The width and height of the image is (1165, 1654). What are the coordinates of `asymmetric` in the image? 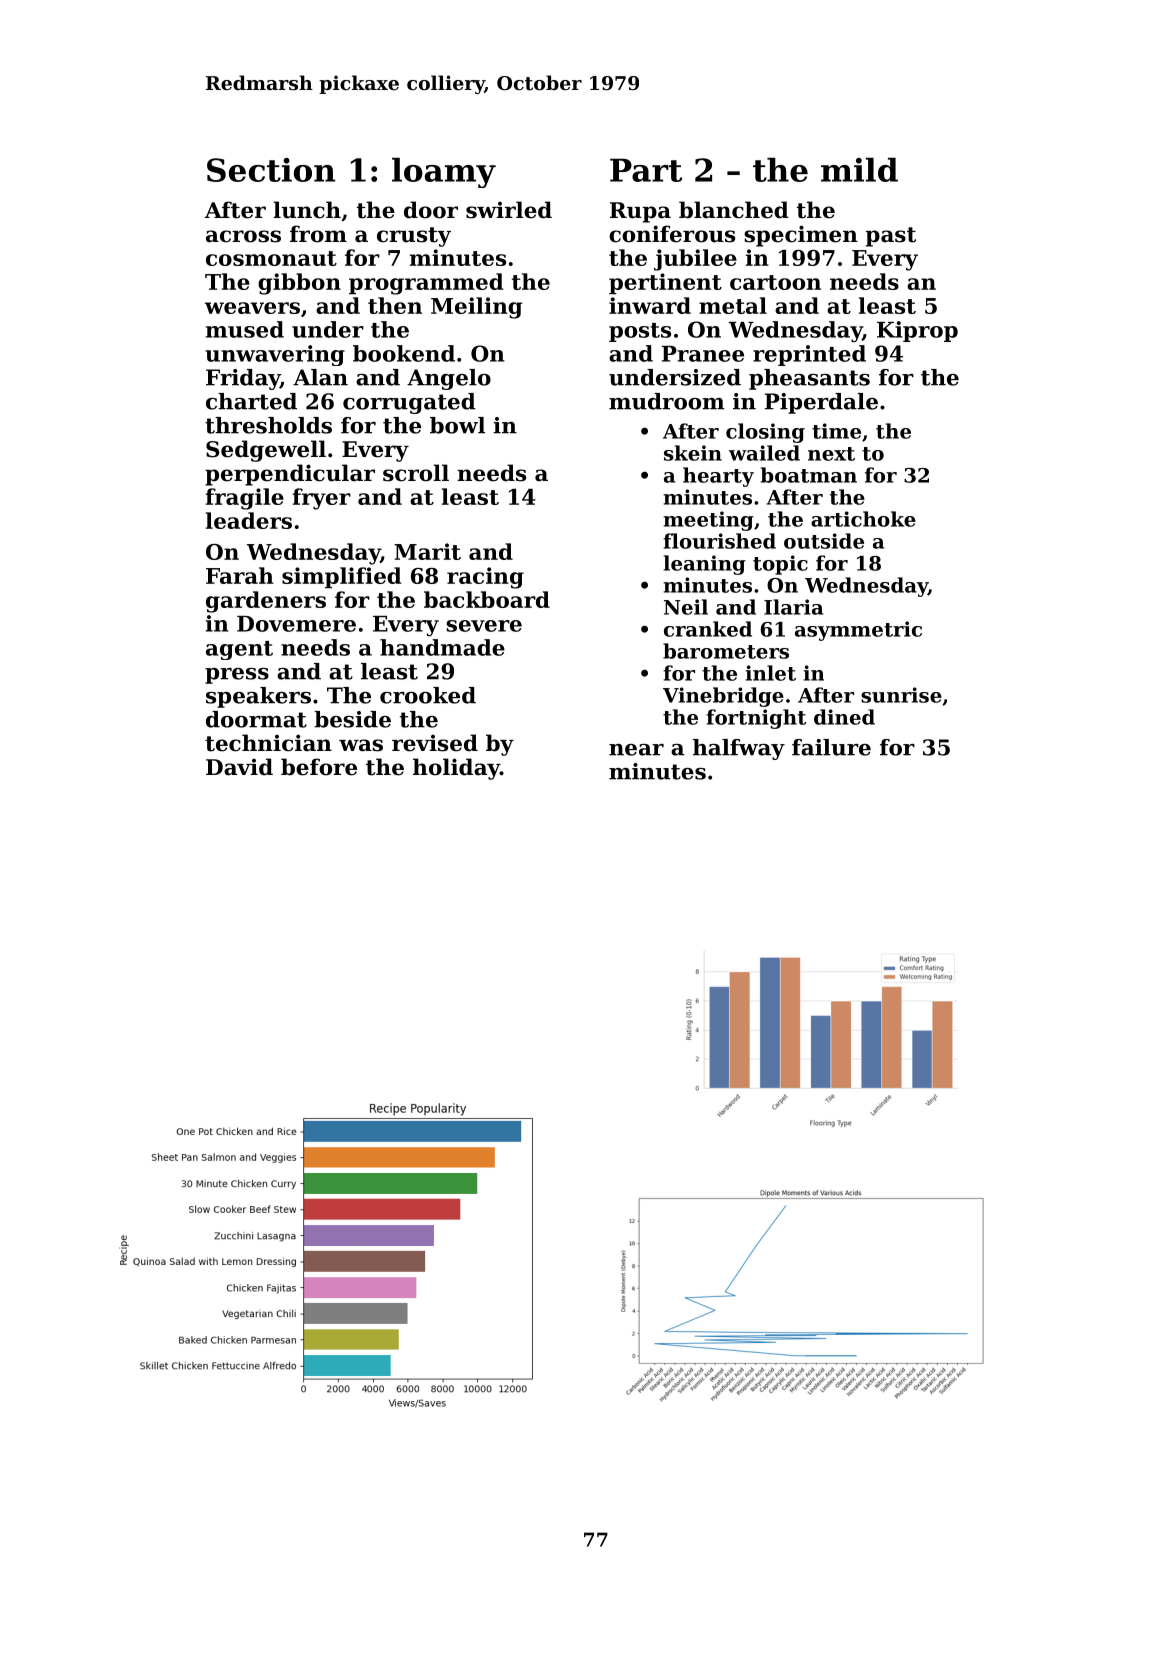 It's located at (858, 631).
